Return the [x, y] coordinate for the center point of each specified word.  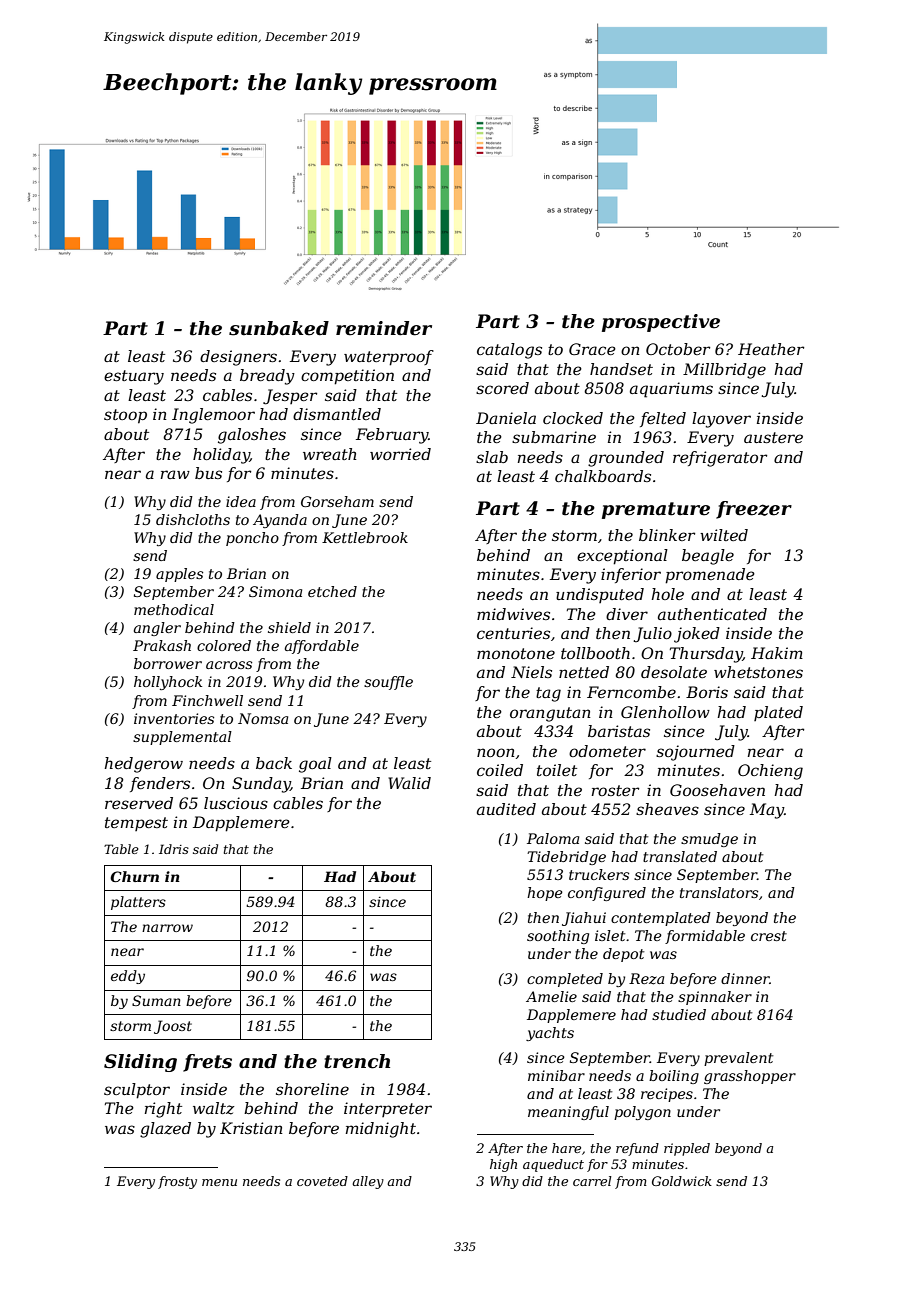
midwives [513, 614]
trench [357, 1061]
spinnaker [715, 998]
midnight [381, 1130]
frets [207, 1063]
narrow [167, 928]
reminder [384, 328]
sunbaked [279, 328]
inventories [174, 718]
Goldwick [682, 1181]
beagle [708, 557]
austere [773, 437]
